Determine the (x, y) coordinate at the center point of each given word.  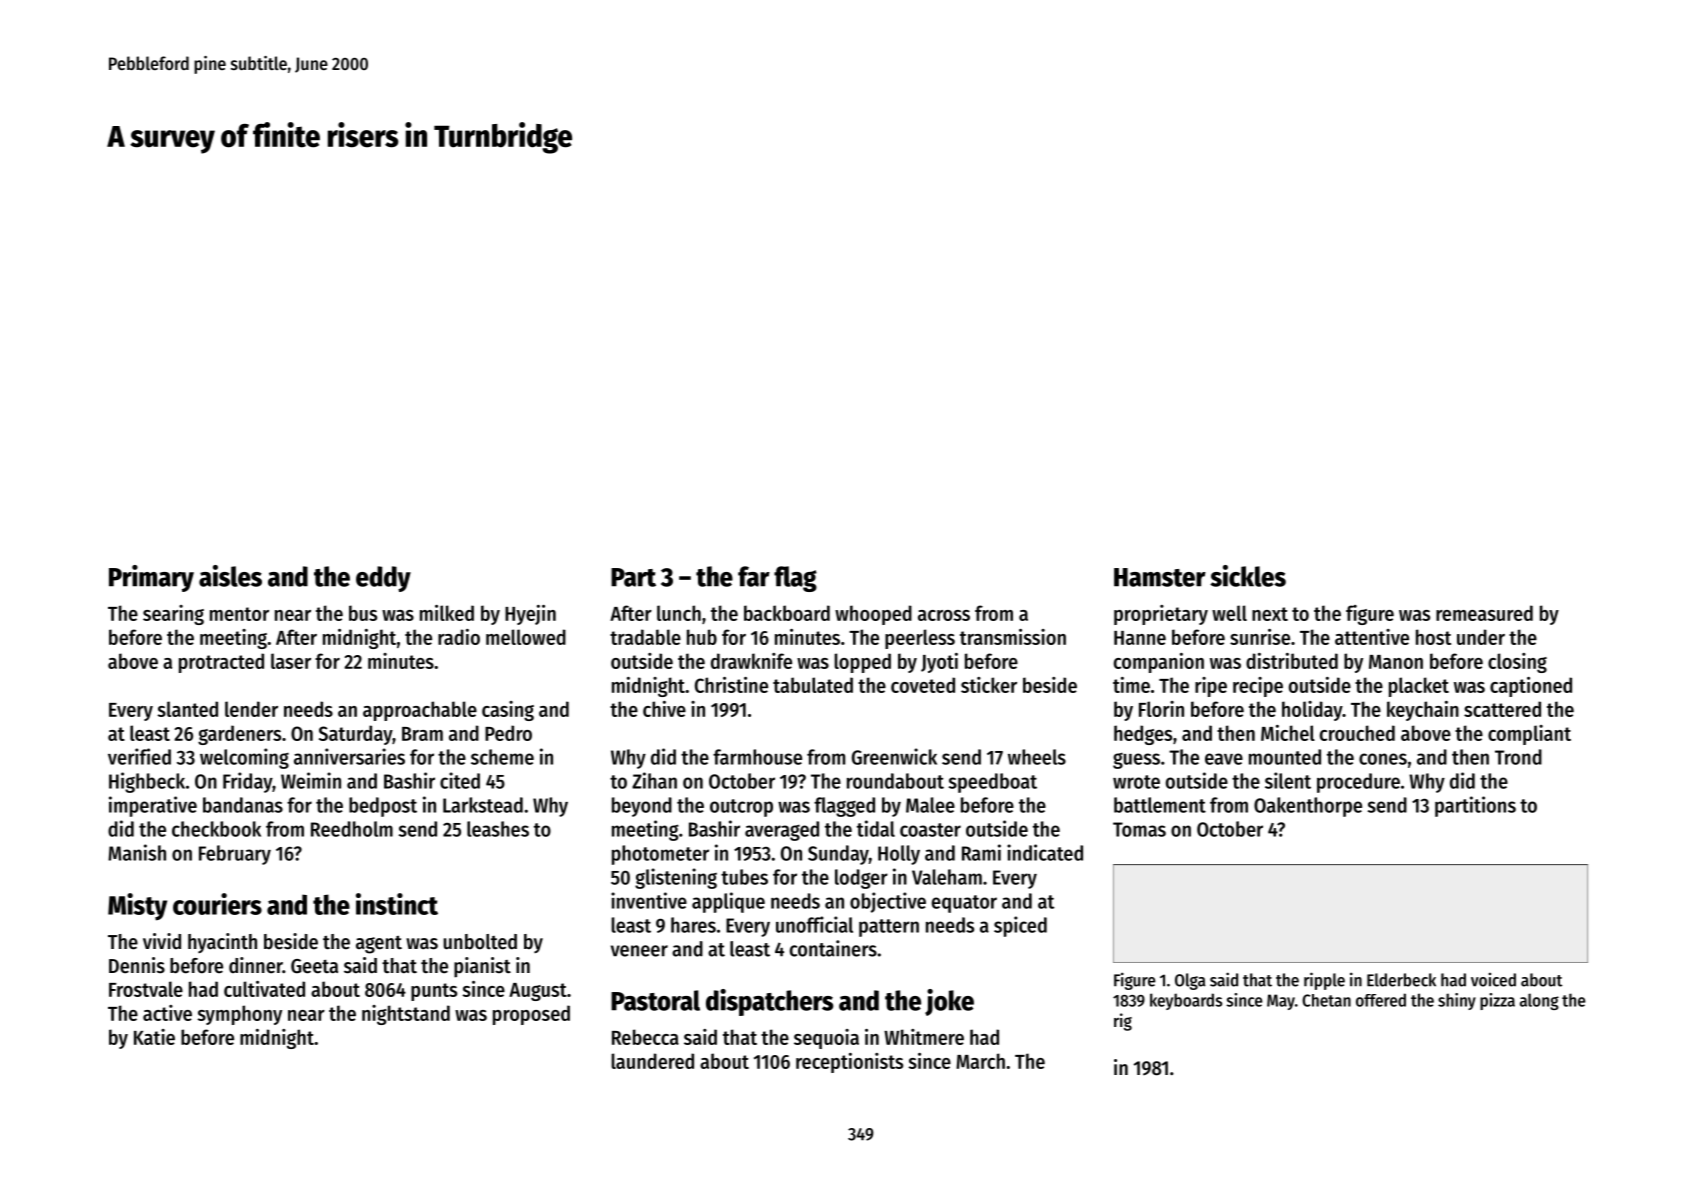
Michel (1288, 733)
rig (1123, 1022)
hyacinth (222, 943)
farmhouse (757, 757)
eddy (383, 579)
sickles (1248, 576)
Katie (154, 1037)
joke (949, 1002)
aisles (230, 576)
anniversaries (349, 756)
